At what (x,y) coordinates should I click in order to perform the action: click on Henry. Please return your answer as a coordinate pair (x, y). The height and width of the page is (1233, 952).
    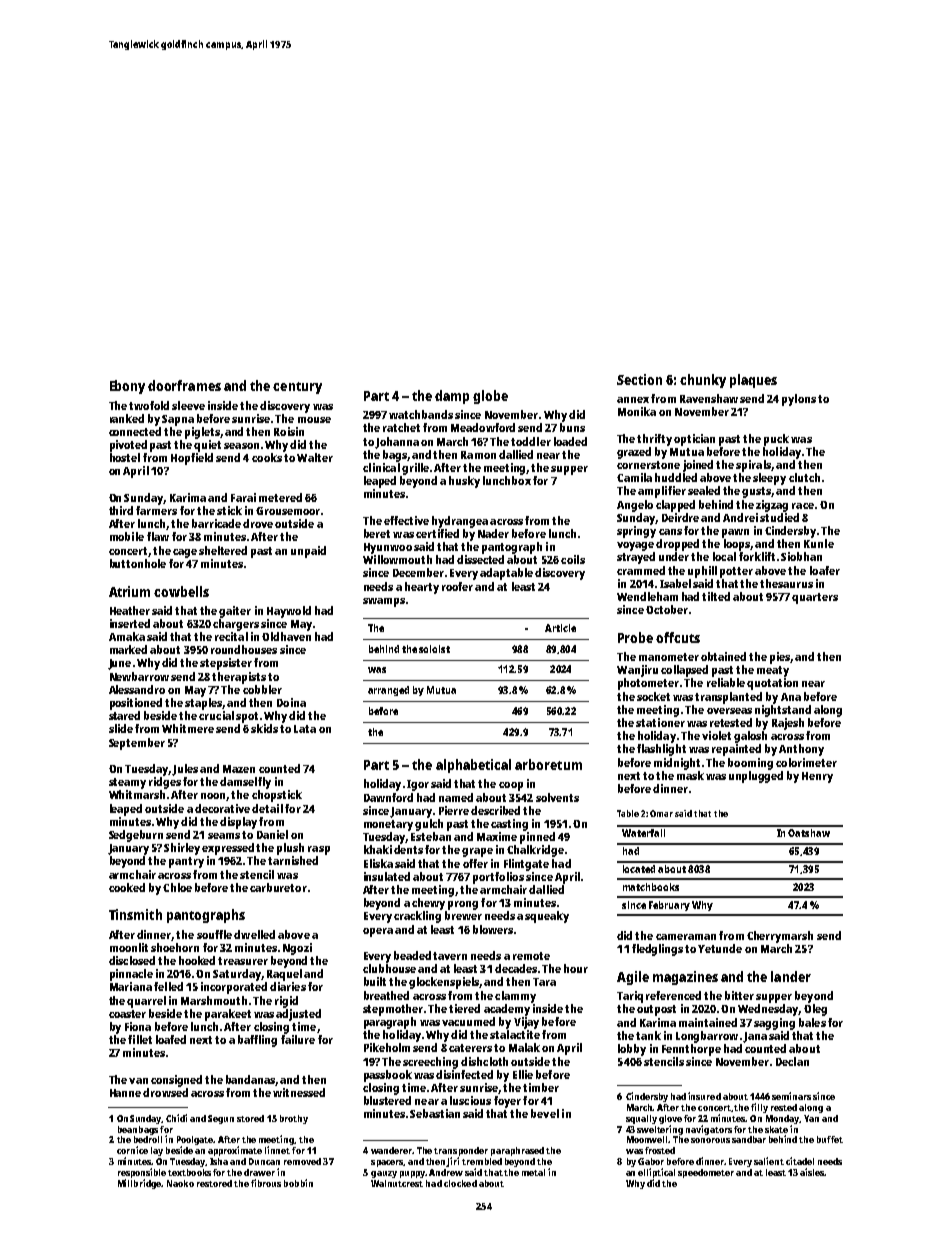
    Looking at the image, I should click on (817, 777).
